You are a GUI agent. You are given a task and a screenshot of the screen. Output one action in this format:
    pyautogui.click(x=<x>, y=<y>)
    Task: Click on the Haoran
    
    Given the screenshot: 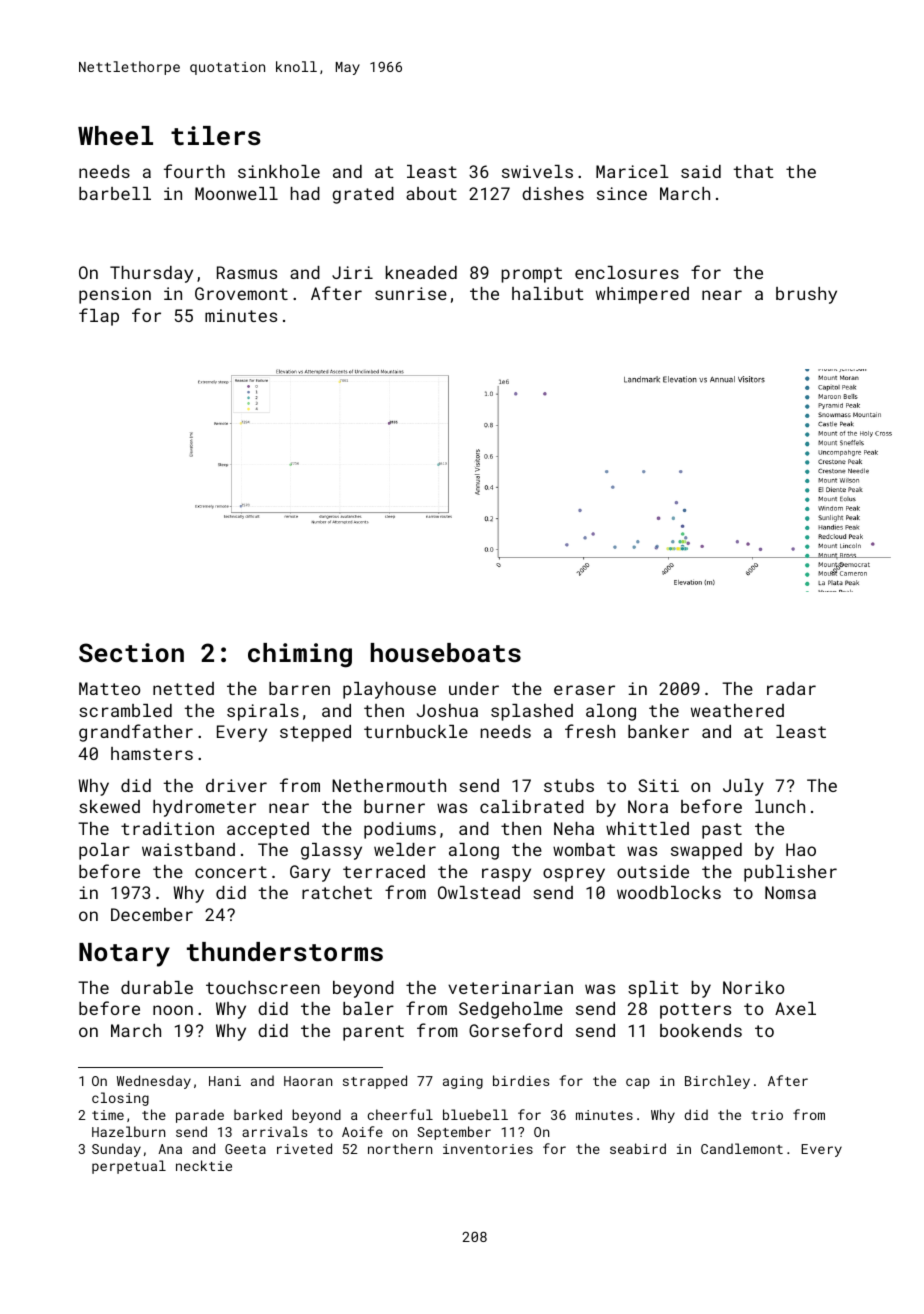 What is the action you would take?
    pyautogui.click(x=308, y=1081)
